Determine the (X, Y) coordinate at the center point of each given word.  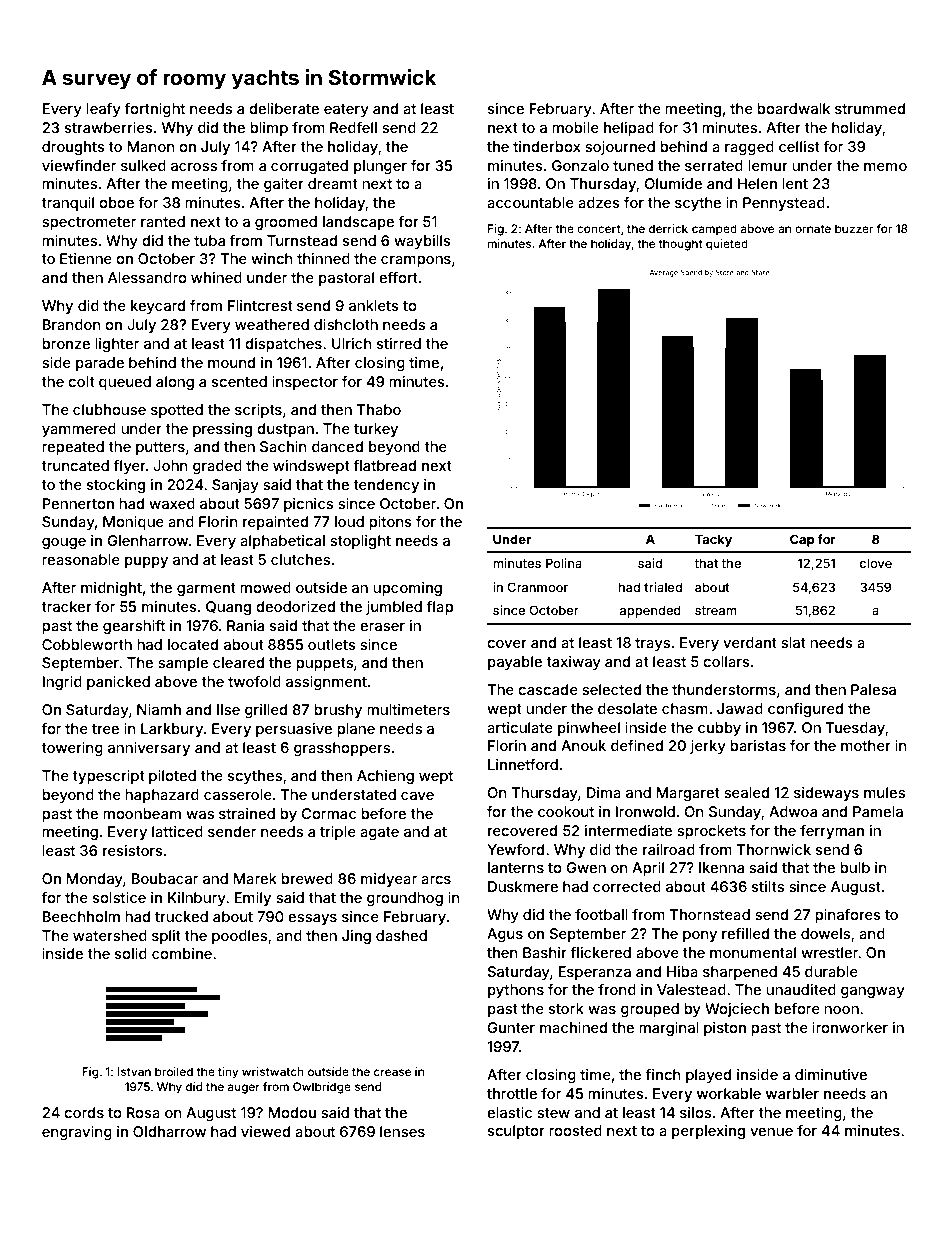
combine (182, 953)
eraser (382, 627)
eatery (346, 110)
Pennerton (78, 503)
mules (884, 792)
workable (729, 1093)
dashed (401, 935)
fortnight (154, 110)
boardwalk (793, 108)
